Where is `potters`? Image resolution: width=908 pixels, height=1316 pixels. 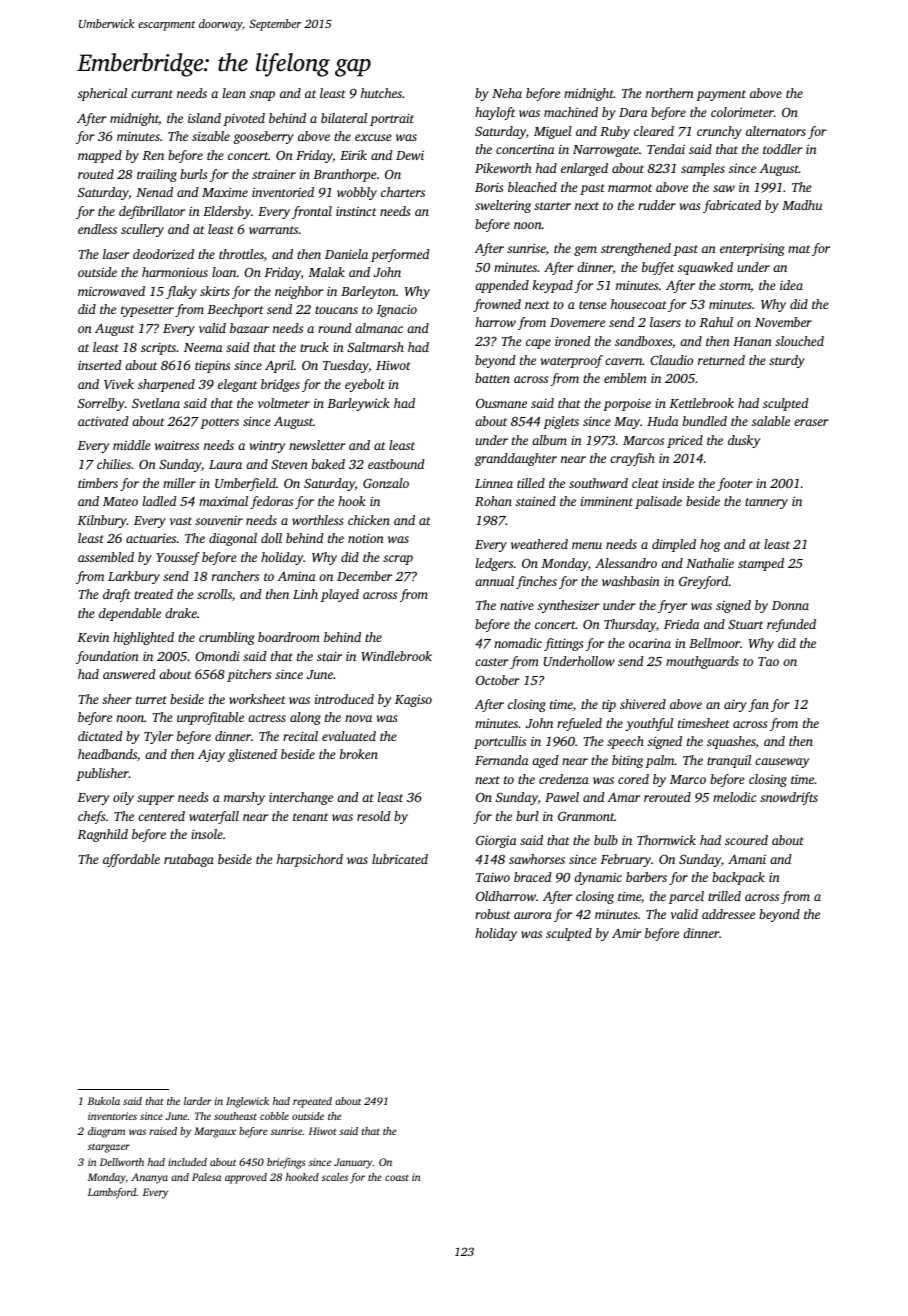 potters is located at coordinates (219, 423).
